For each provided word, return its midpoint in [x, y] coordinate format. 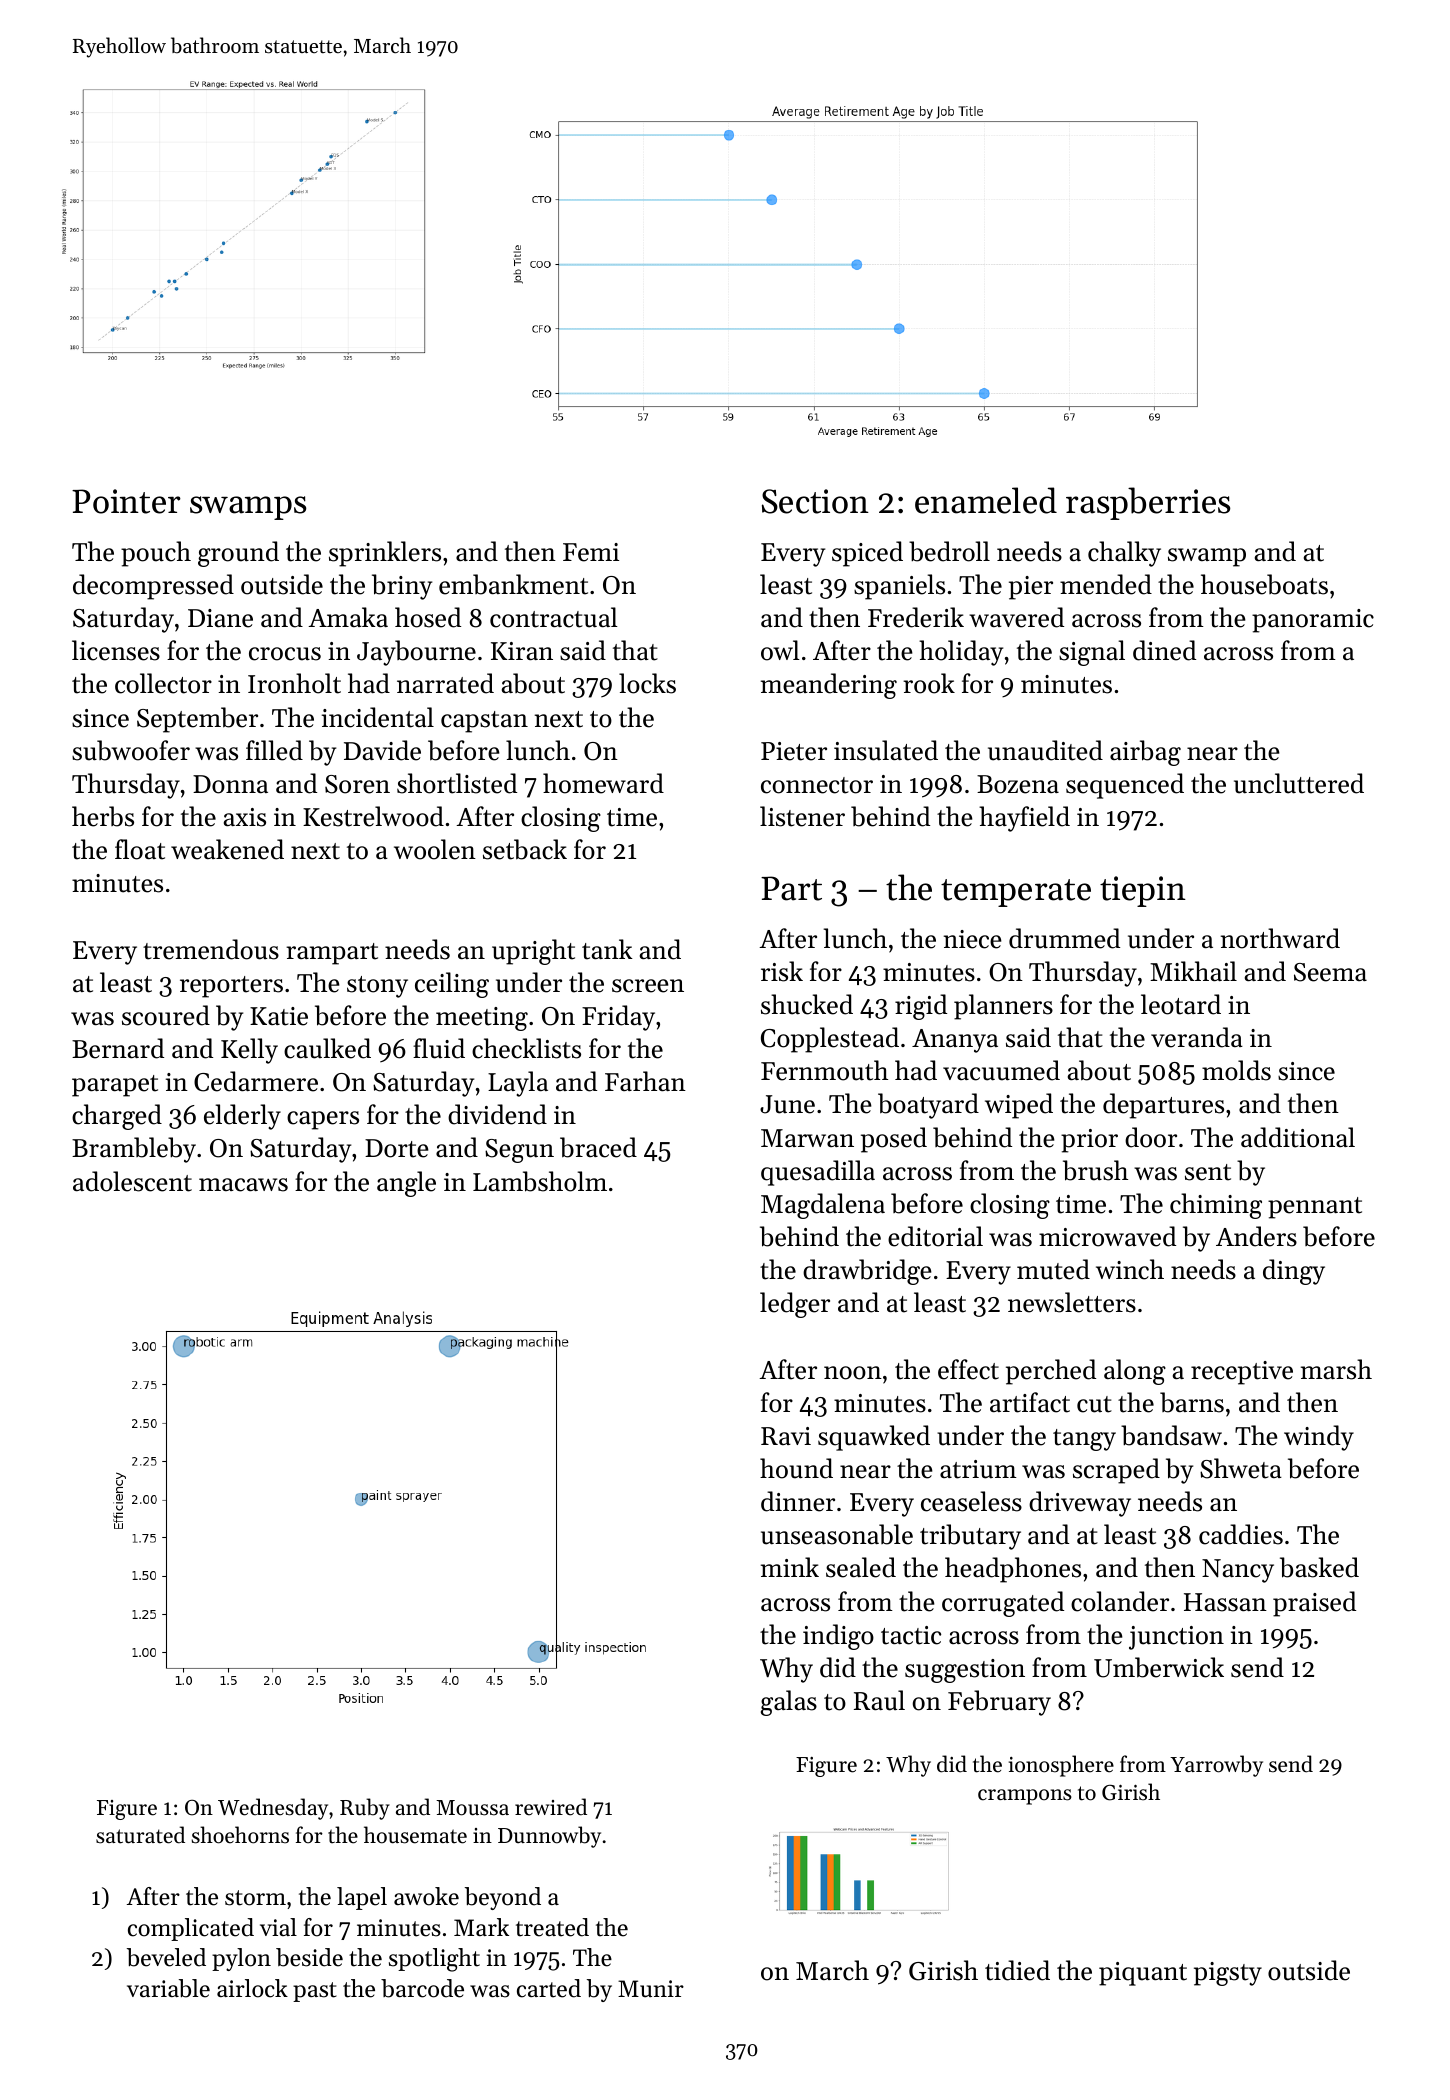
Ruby [365, 1809]
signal [1092, 653]
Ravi [786, 1436]
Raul [879, 1700]
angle [406, 1184]
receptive [1242, 1373]
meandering [829, 686]
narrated [445, 683]
